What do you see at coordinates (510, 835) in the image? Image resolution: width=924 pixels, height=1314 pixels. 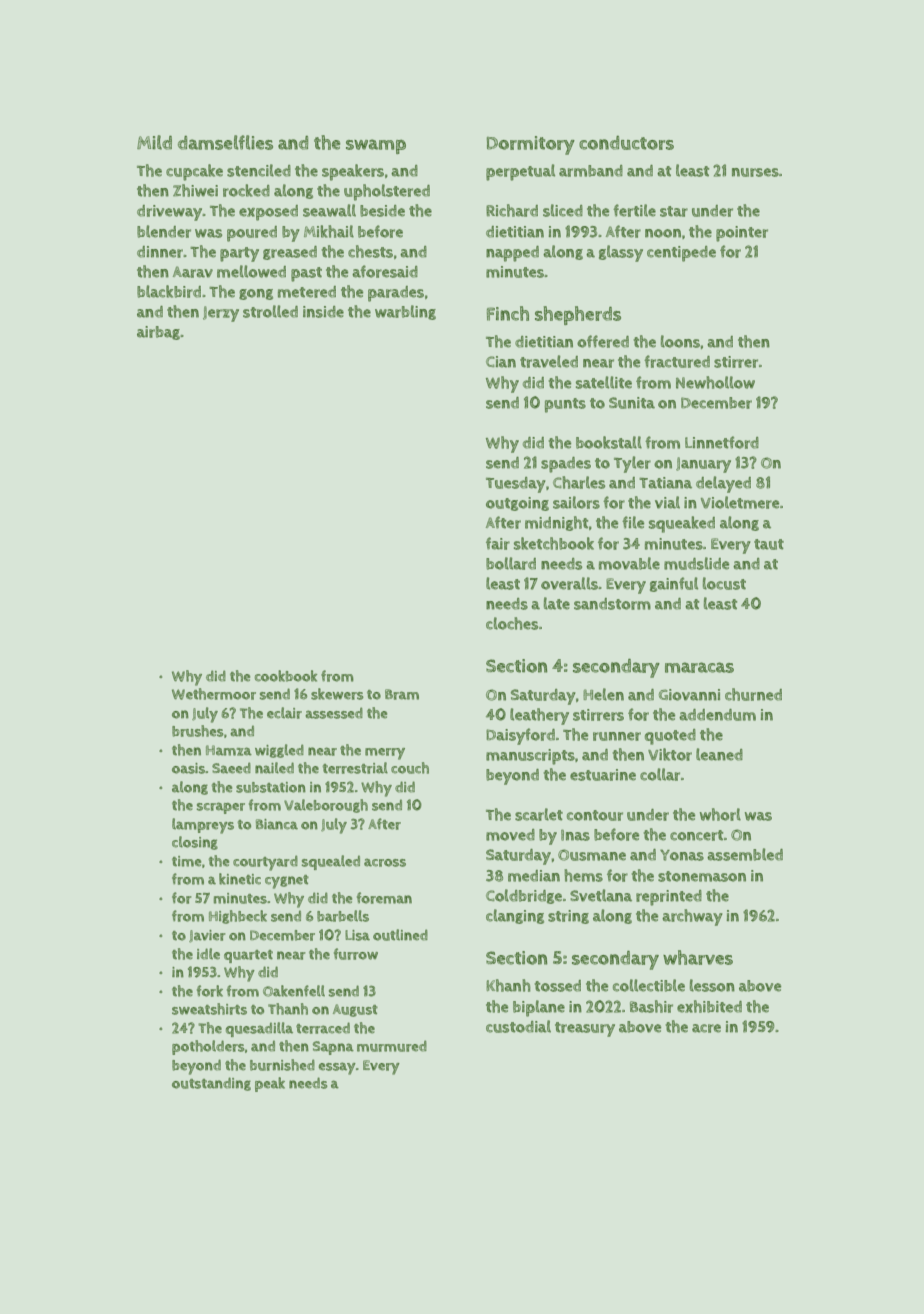 I see `moved` at bounding box center [510, 835].
